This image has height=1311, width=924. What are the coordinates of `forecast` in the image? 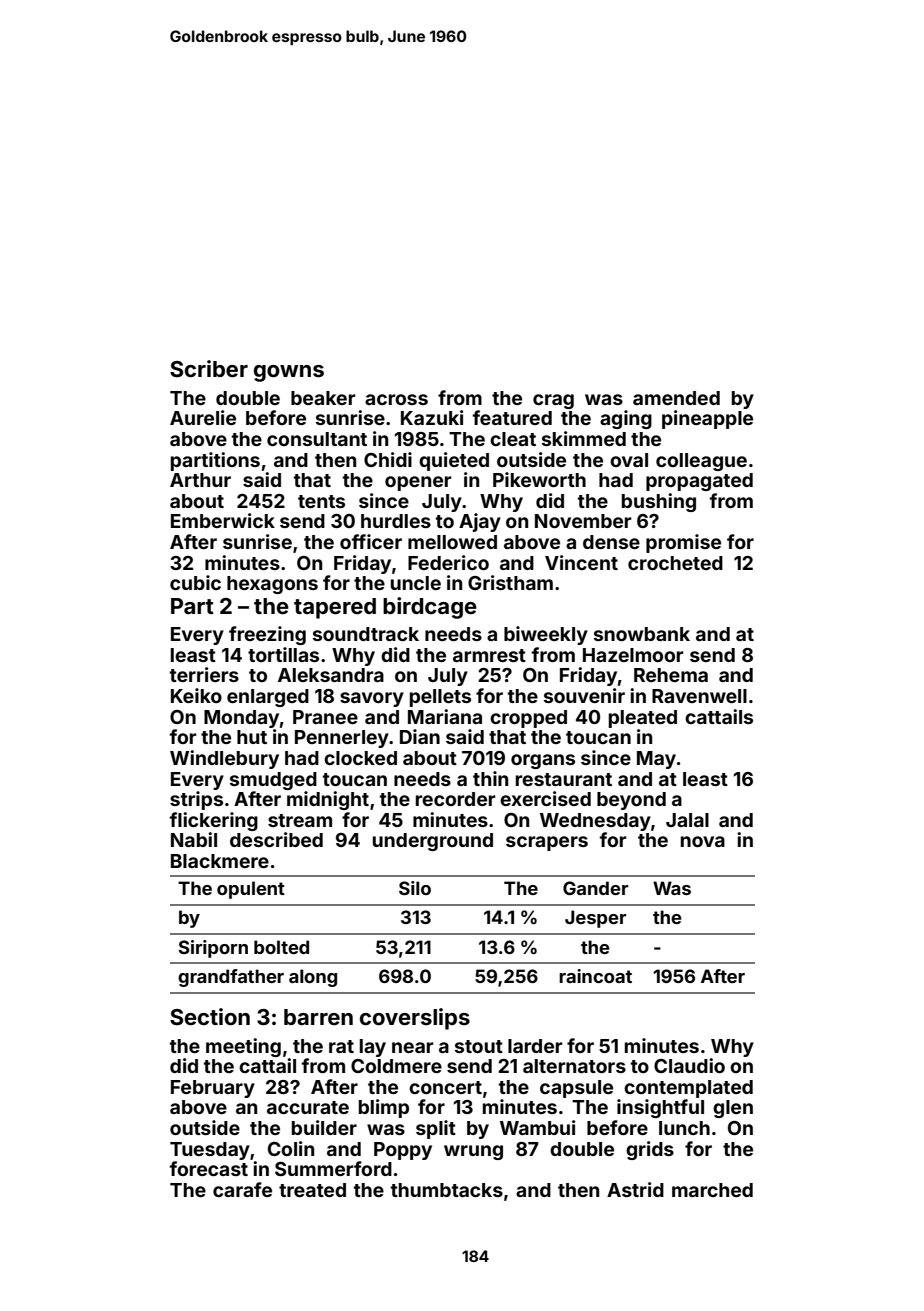 It's located at (209, 1168).
